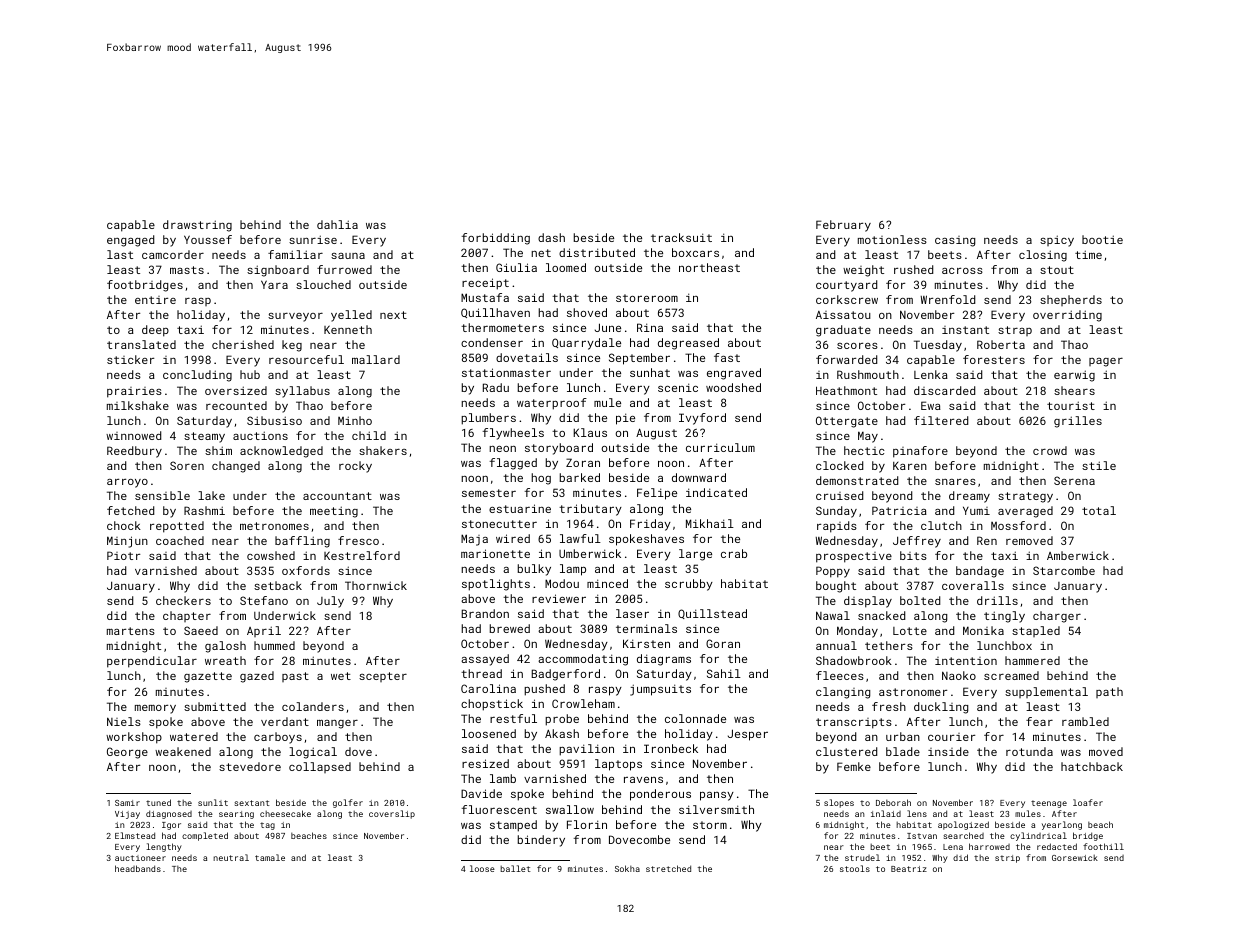 The image size is (1233, 952). What do you see at coordinates (285, 813) in the screenshot?
I see `cheesecake` at bounding box center [285, 813].
